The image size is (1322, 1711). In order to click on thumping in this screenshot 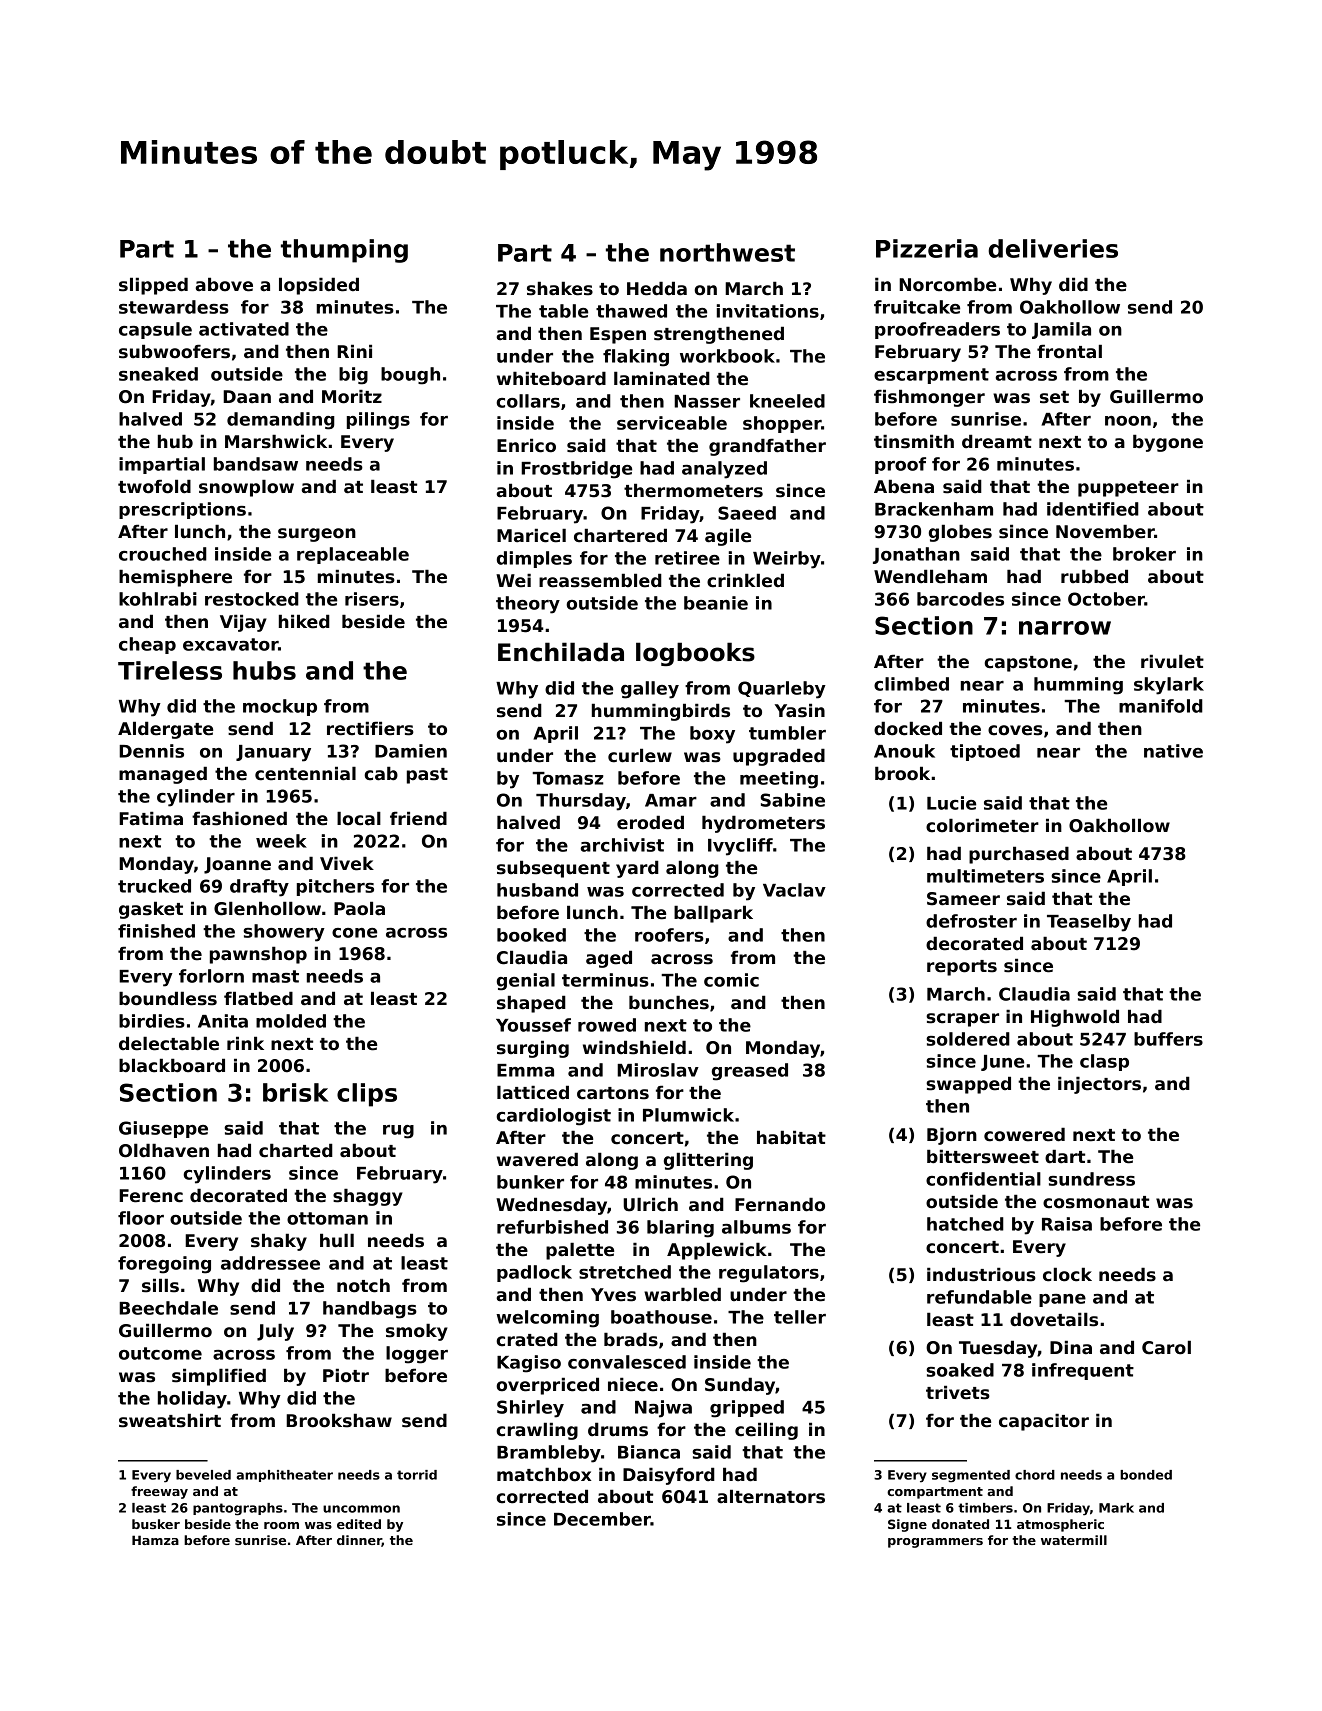, I will do `click(344, 251)`.
